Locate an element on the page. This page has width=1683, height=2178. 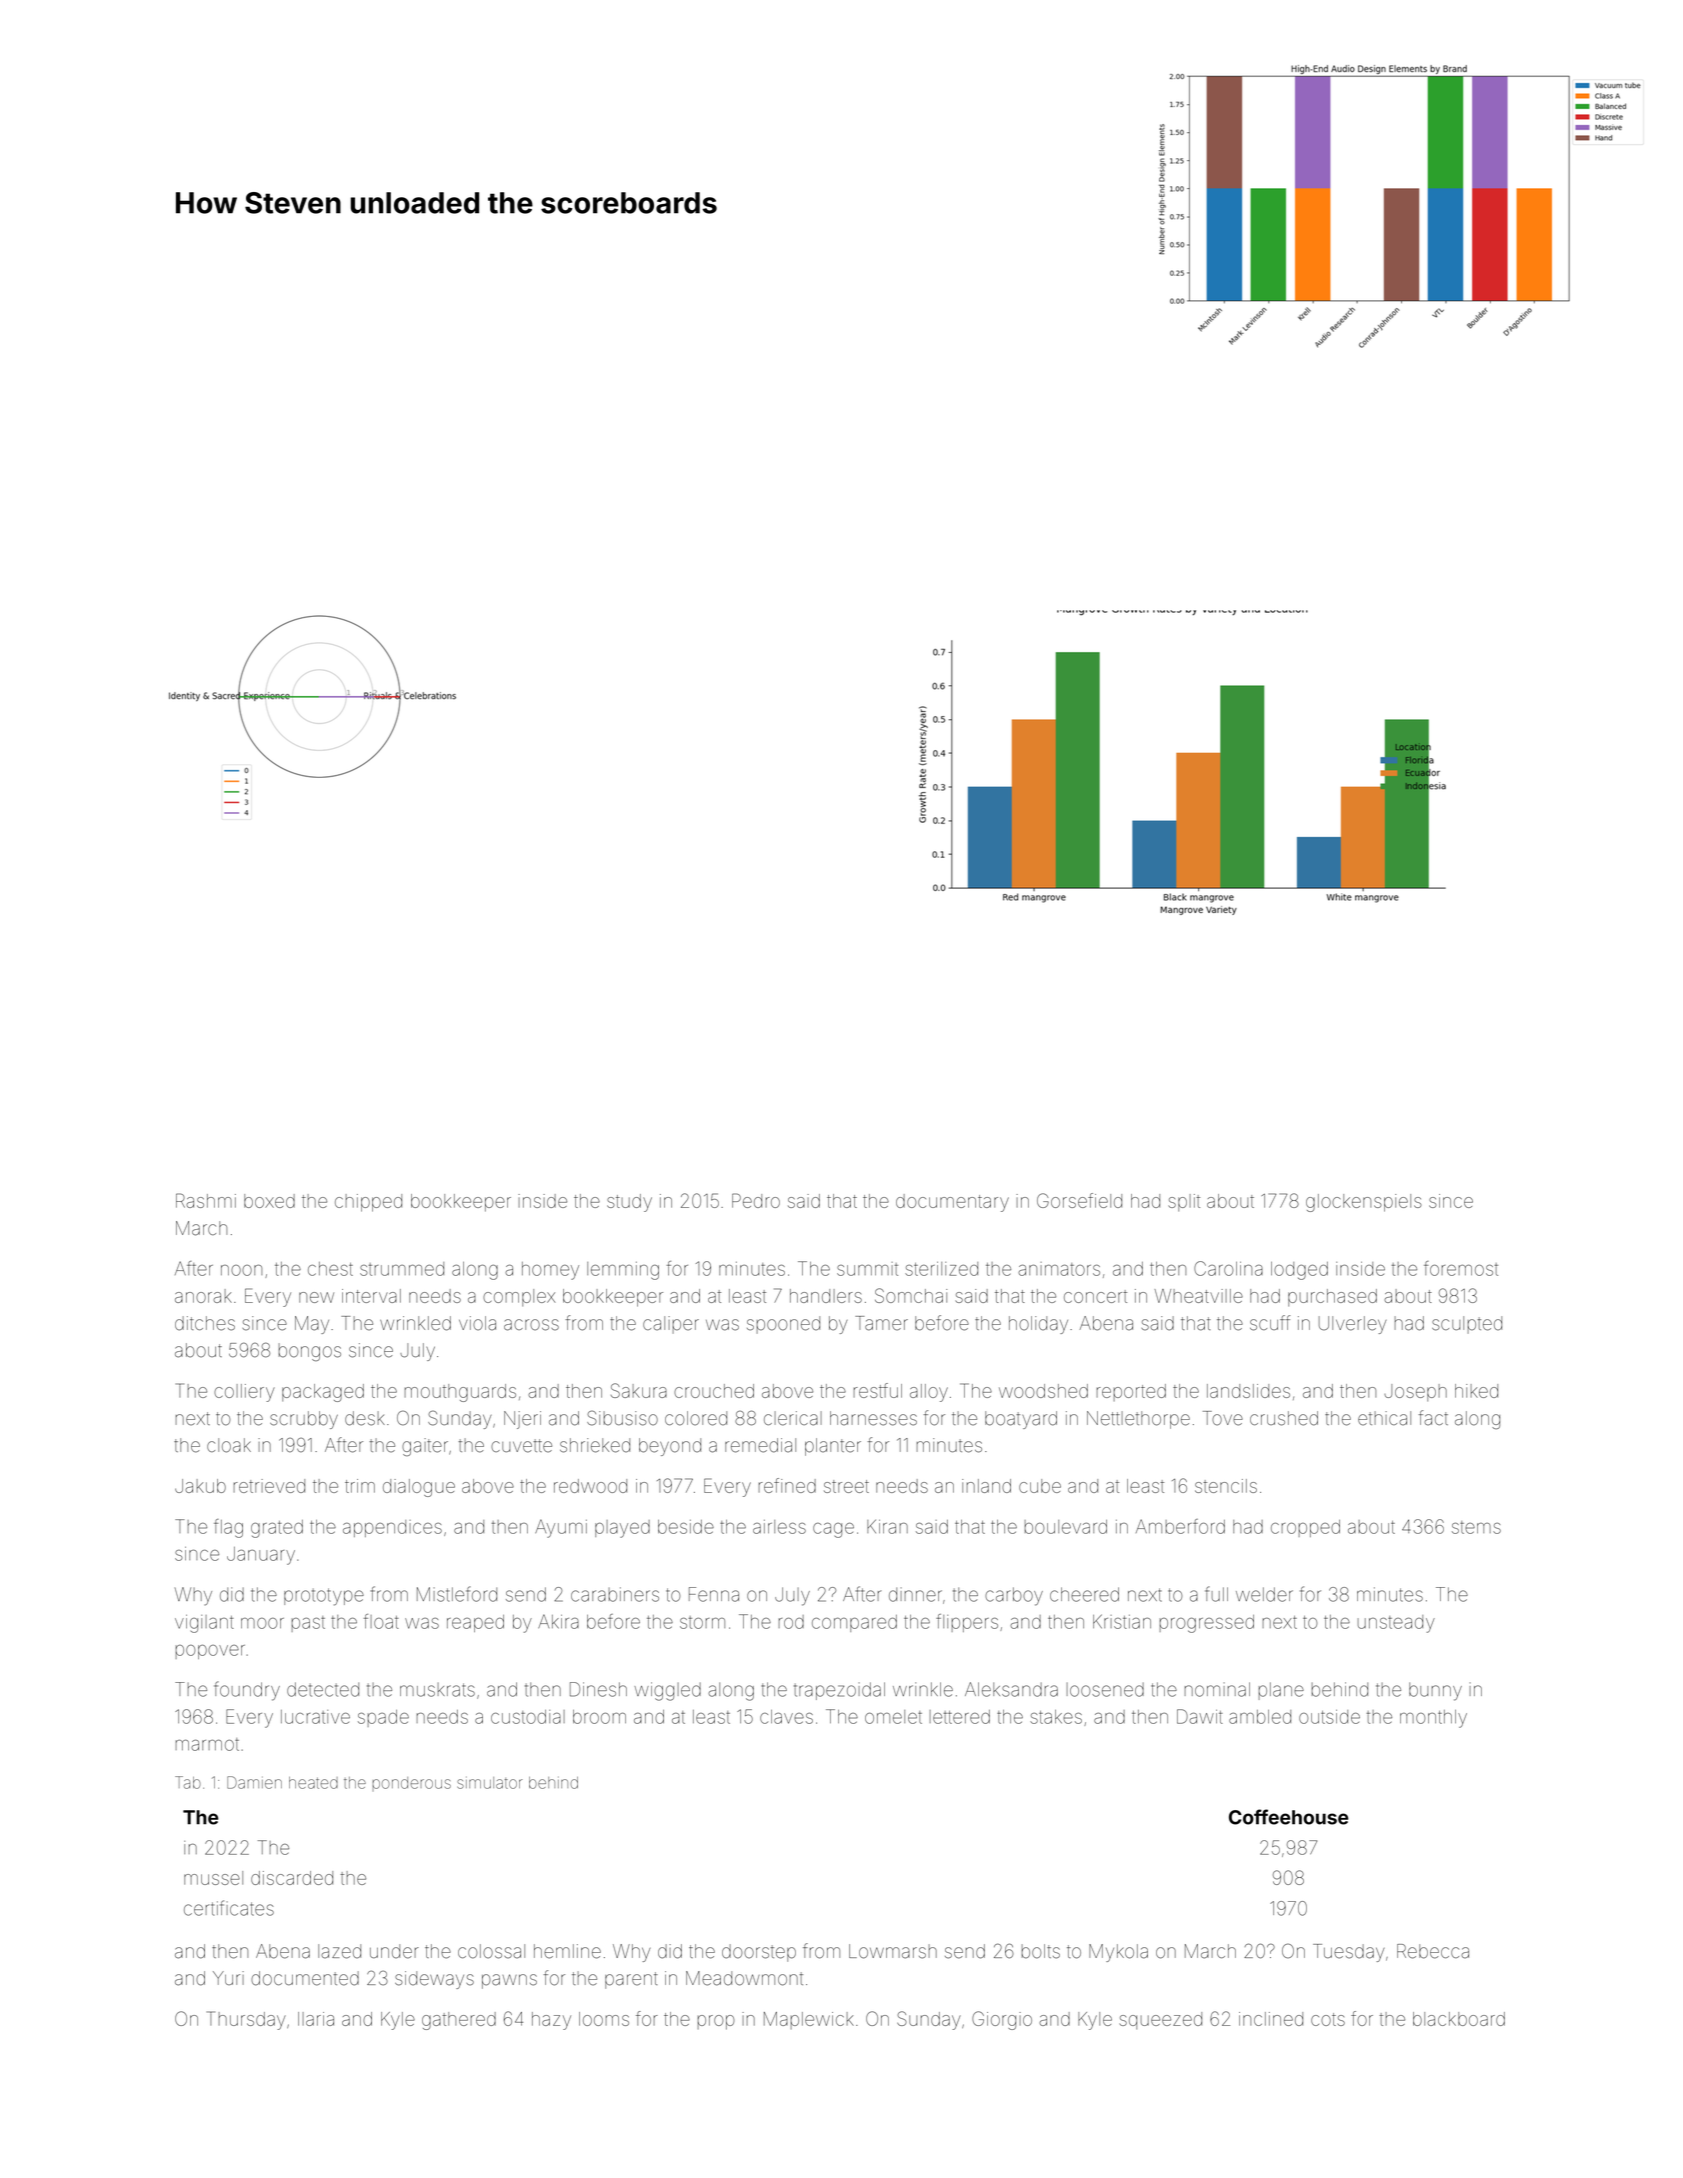
lemming is located at coordinates (623, 1271).
